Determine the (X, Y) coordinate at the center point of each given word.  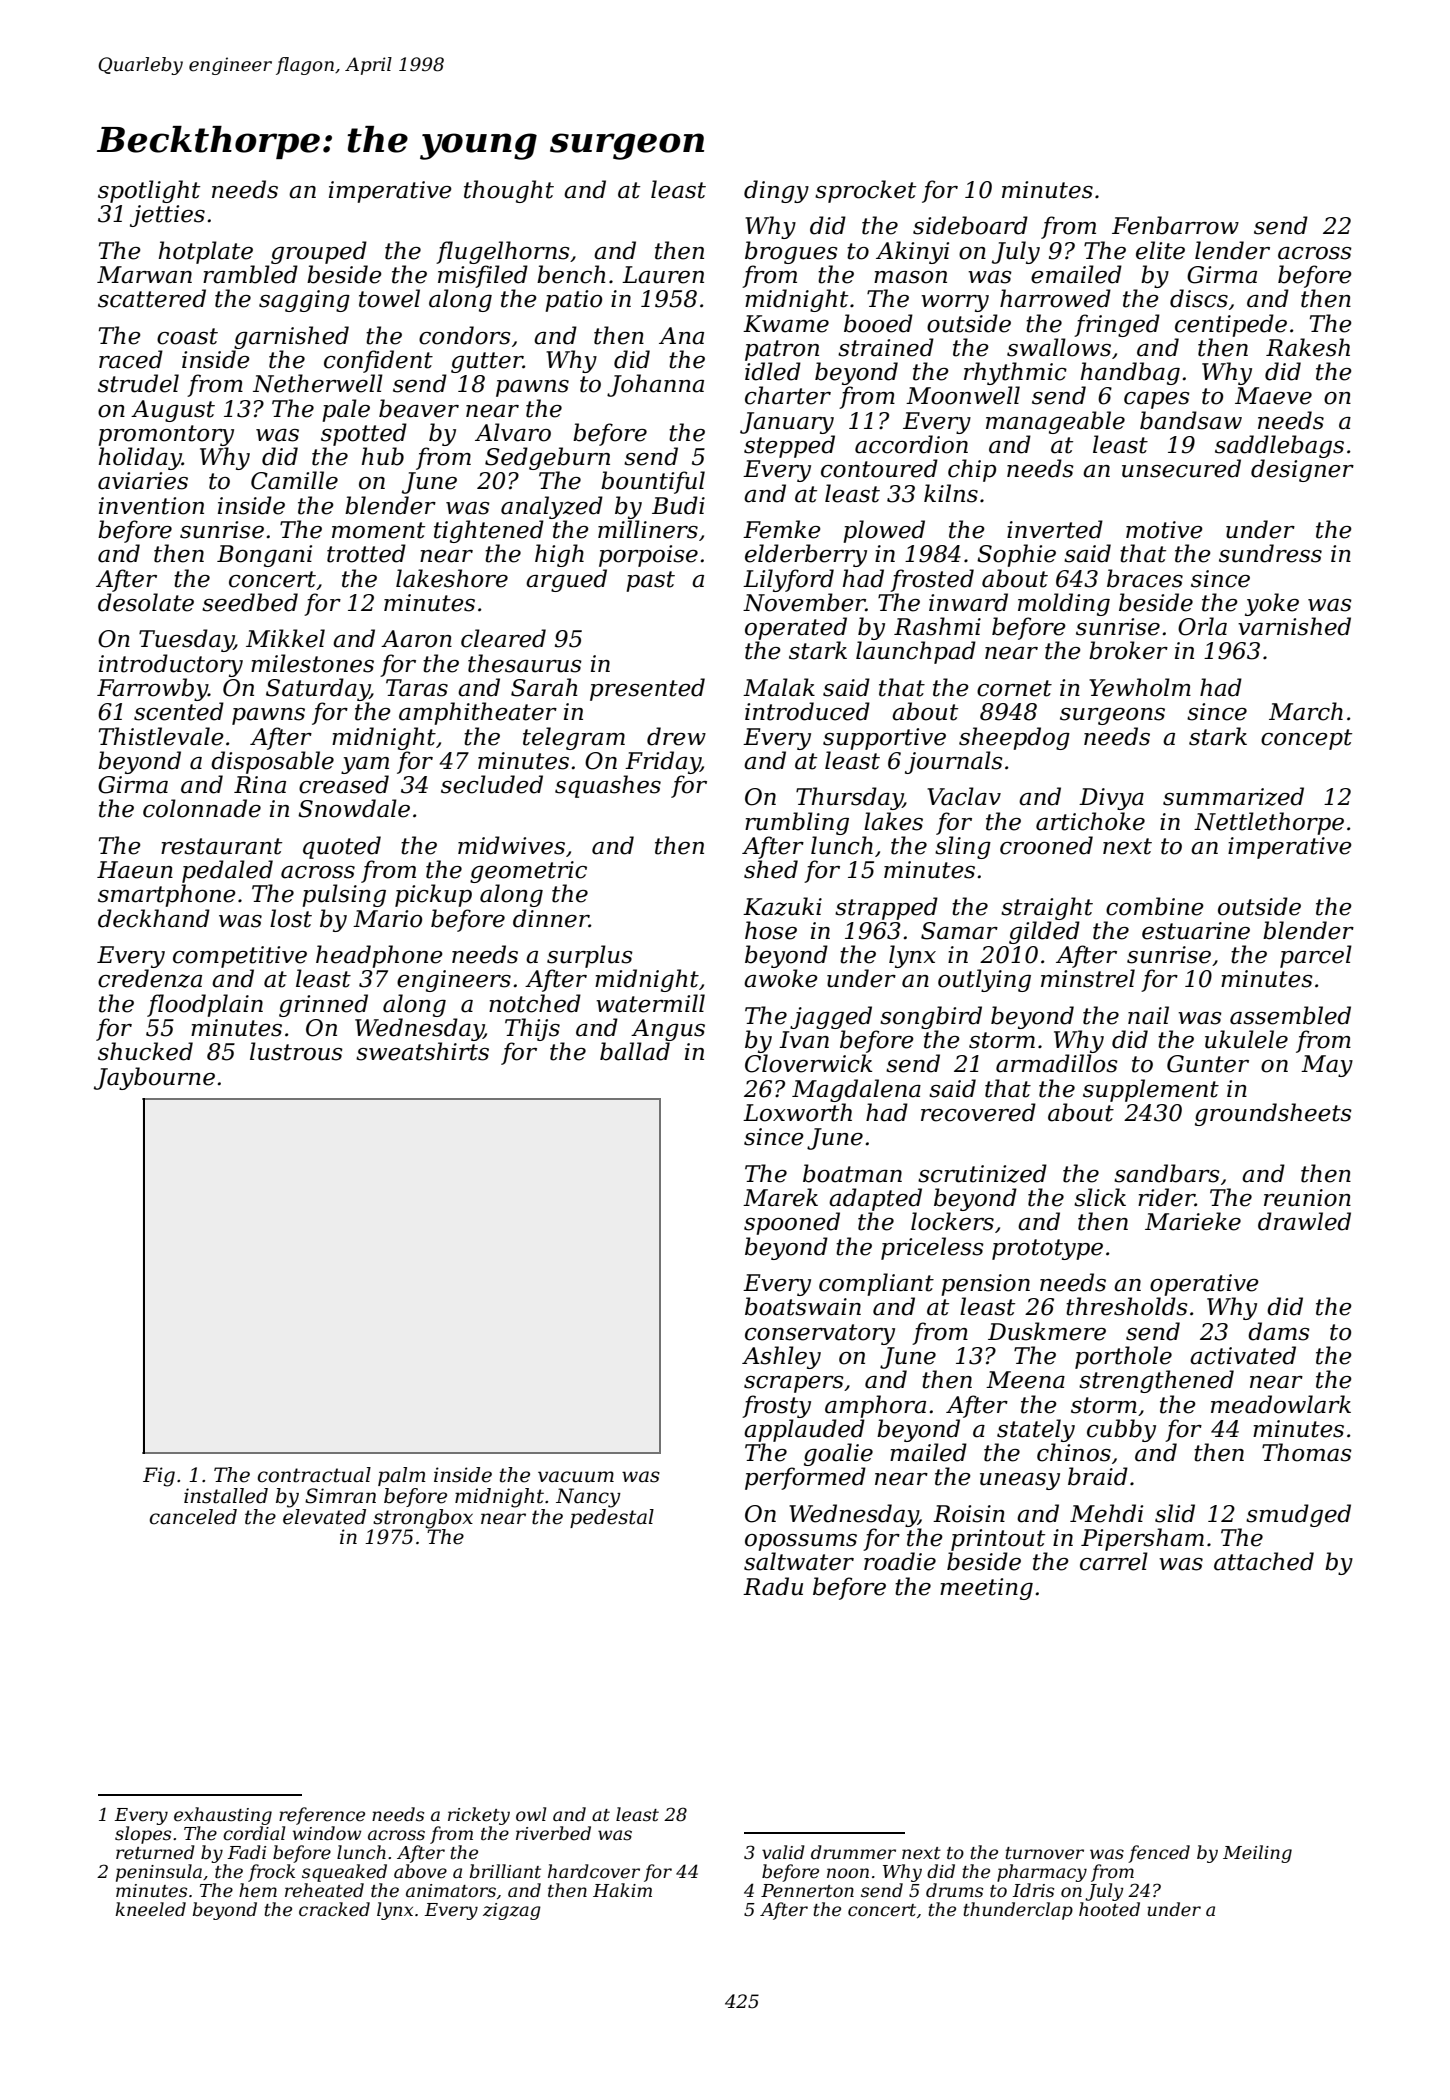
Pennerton (807, 1891)
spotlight (149, 191)
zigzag (512, 1911)
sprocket (865, 191)
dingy (776, 191)
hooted (1109, 1909)
